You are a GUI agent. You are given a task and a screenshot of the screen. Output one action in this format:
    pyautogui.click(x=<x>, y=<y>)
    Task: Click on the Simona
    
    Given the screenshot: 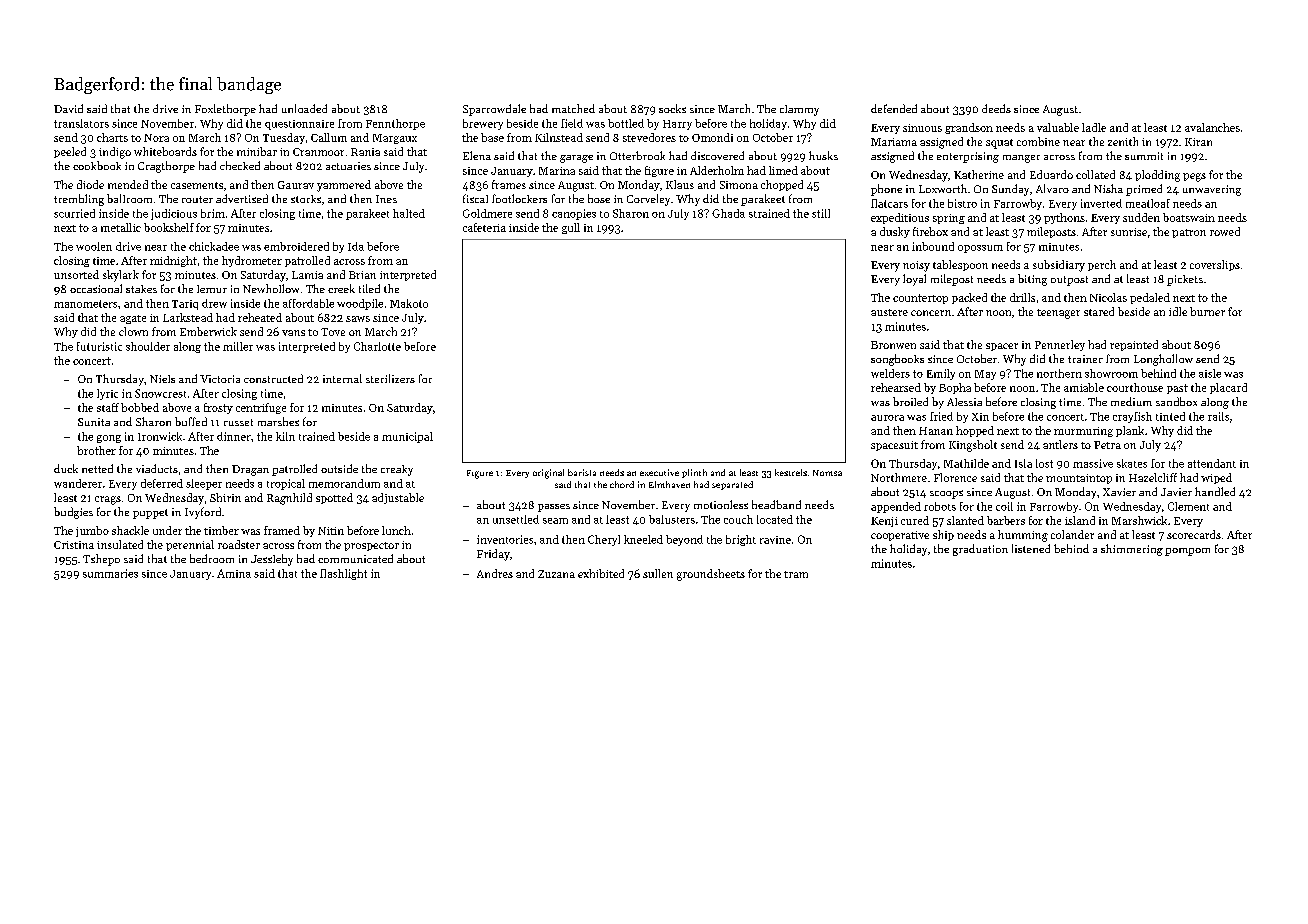 What is the action you would take?
    pyautogui.click(x=739, y=185)
